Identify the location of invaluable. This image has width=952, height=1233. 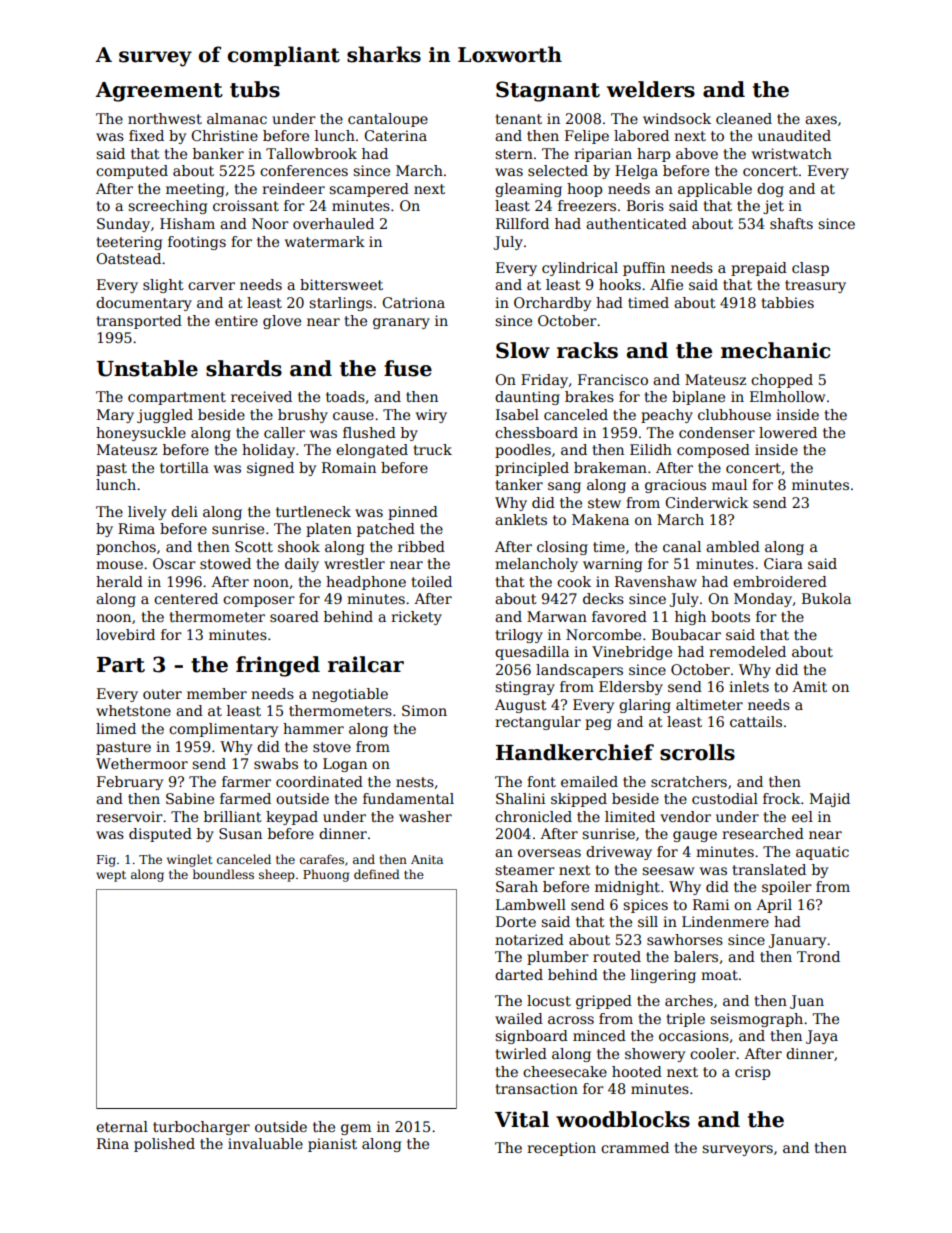
(265, 1143).
